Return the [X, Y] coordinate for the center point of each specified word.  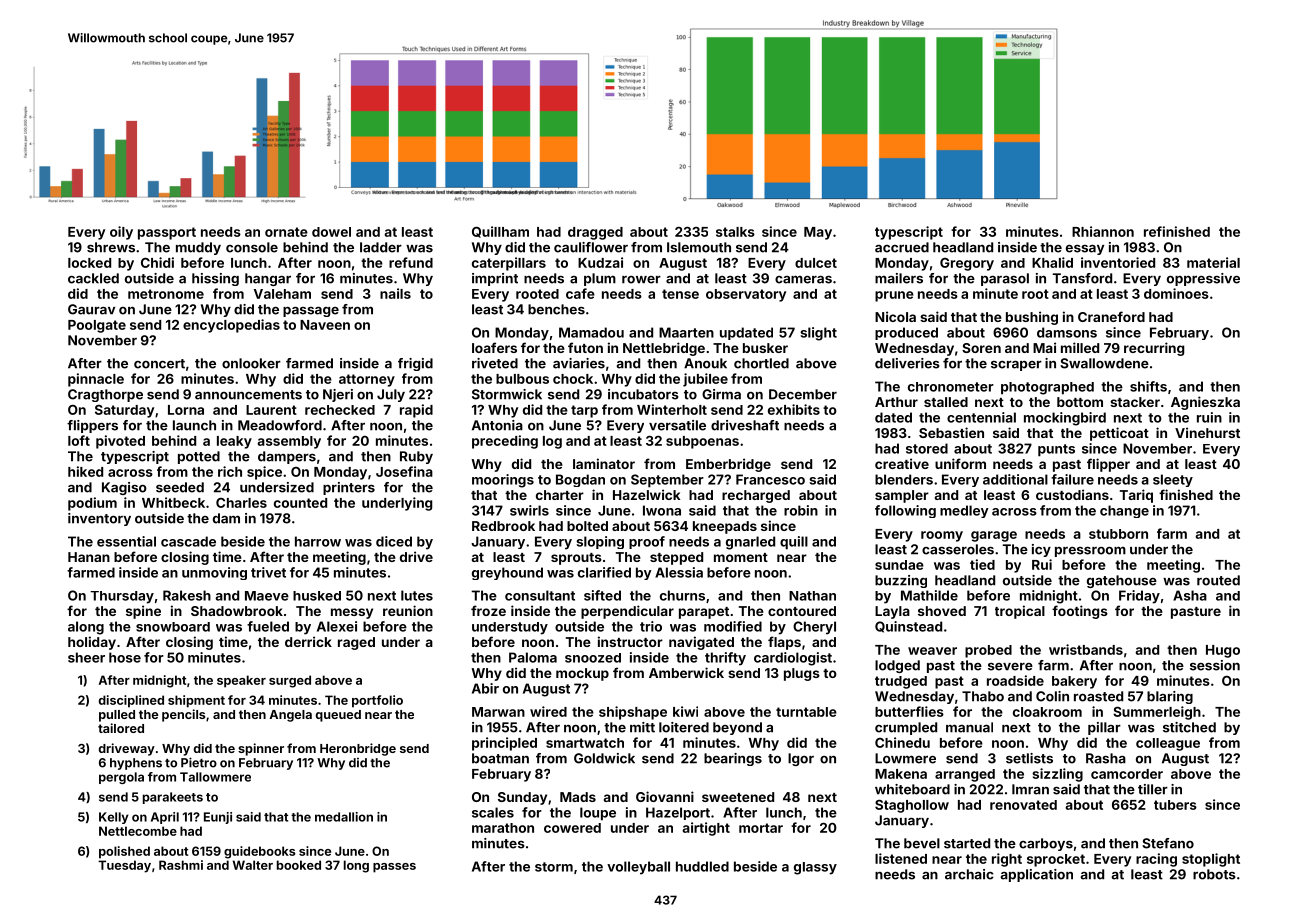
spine [143, 612]
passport [167, 233]
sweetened [738, 797]
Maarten [686, 332]
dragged [595, 233]
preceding [505, 442]
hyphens [136, 764]
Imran [1030, 789]
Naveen [325, 325]
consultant [540, 595]
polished [124, 852]
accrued [902, 247]
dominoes [1176, 293]
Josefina [404, 471]
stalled [946, 402]
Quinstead [908, 627]
